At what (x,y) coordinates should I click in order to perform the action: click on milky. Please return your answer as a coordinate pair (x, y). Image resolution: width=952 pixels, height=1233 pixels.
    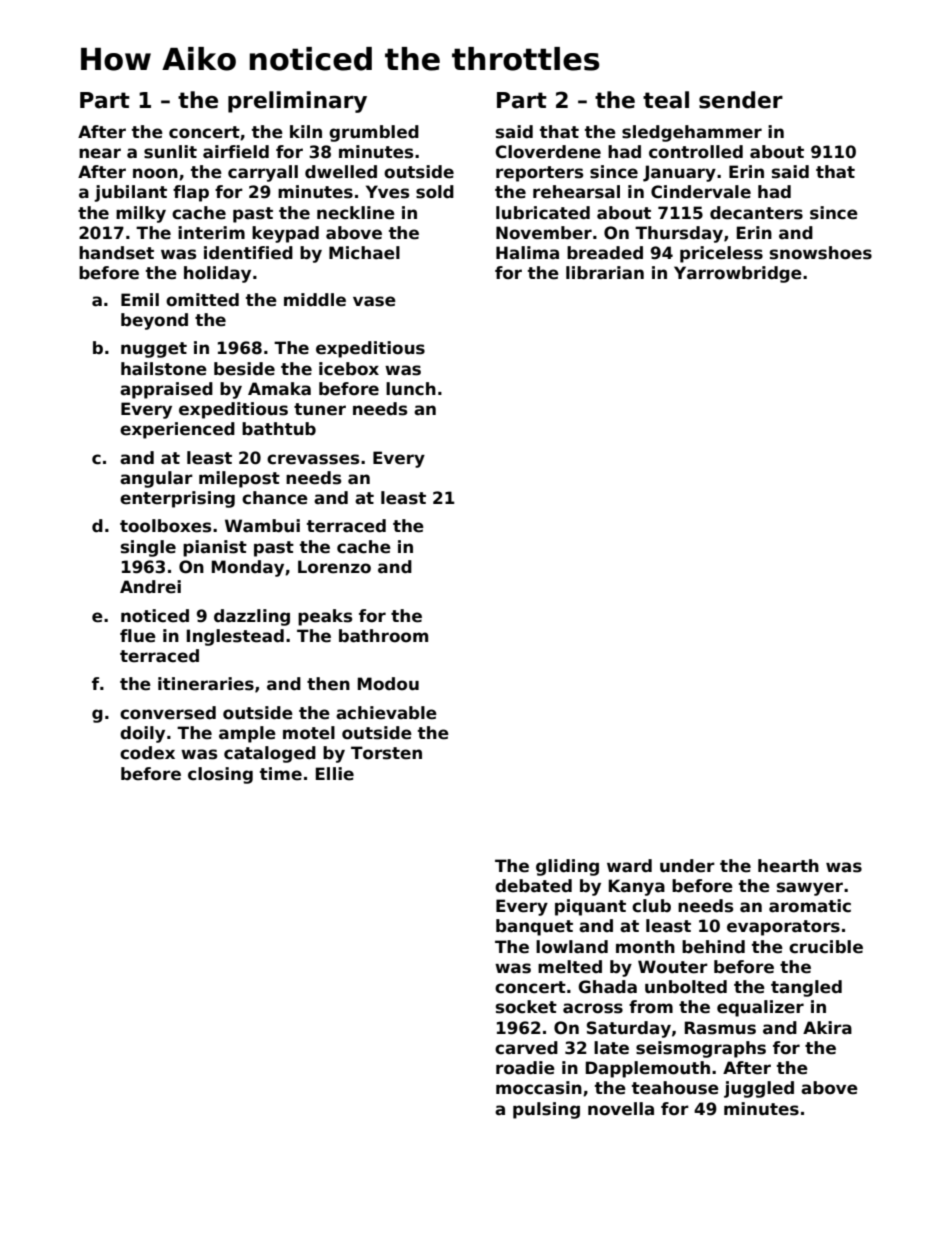
    Looking at the image, I should click on (141, 214).
